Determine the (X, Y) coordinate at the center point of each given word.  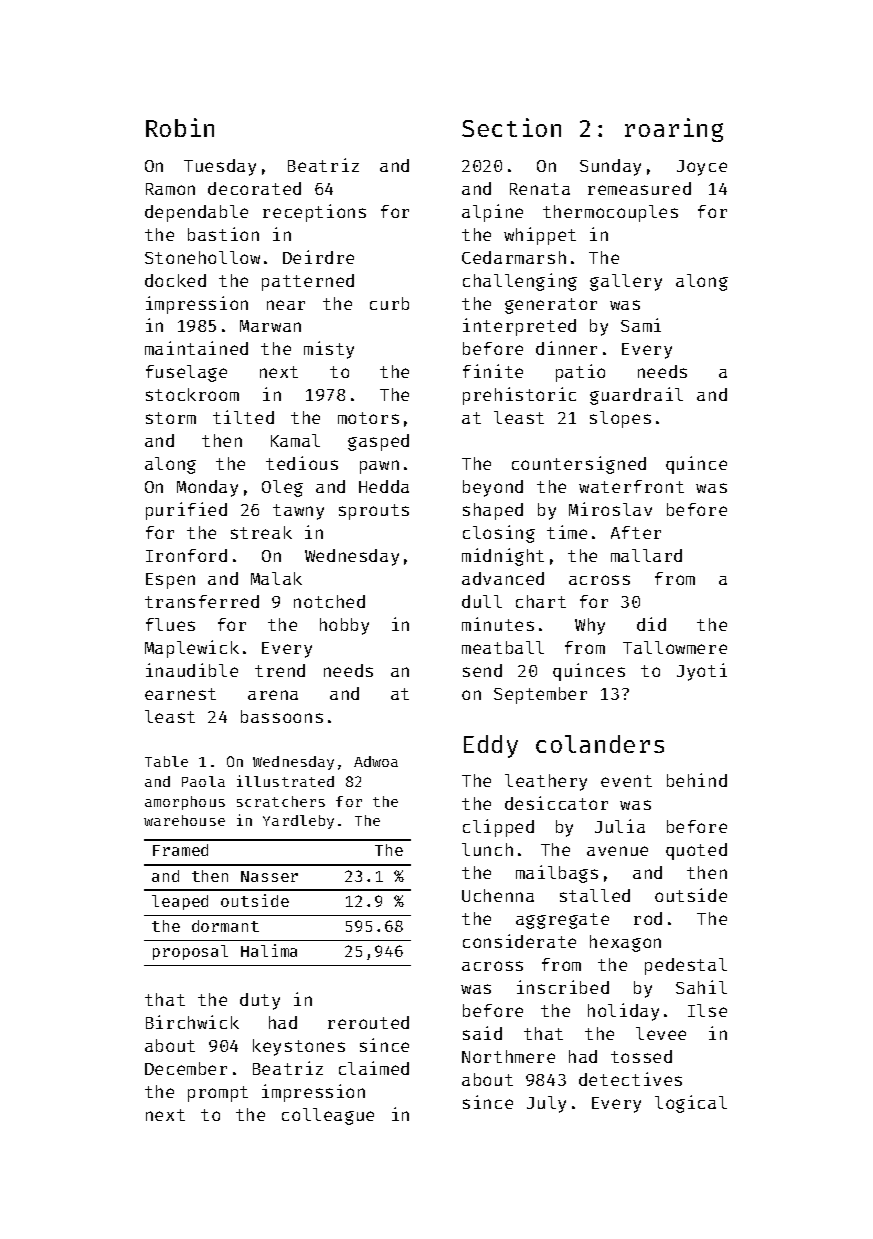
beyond (493, 488)
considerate (519, 941)
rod (648, 918)
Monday (207, 488)
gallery (626, 282)
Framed (180, 850)
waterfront (631, 486)
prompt (218, 1094)
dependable (196, 213)
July (546, 1104)
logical (691, 1104)
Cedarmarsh (514, 257)
